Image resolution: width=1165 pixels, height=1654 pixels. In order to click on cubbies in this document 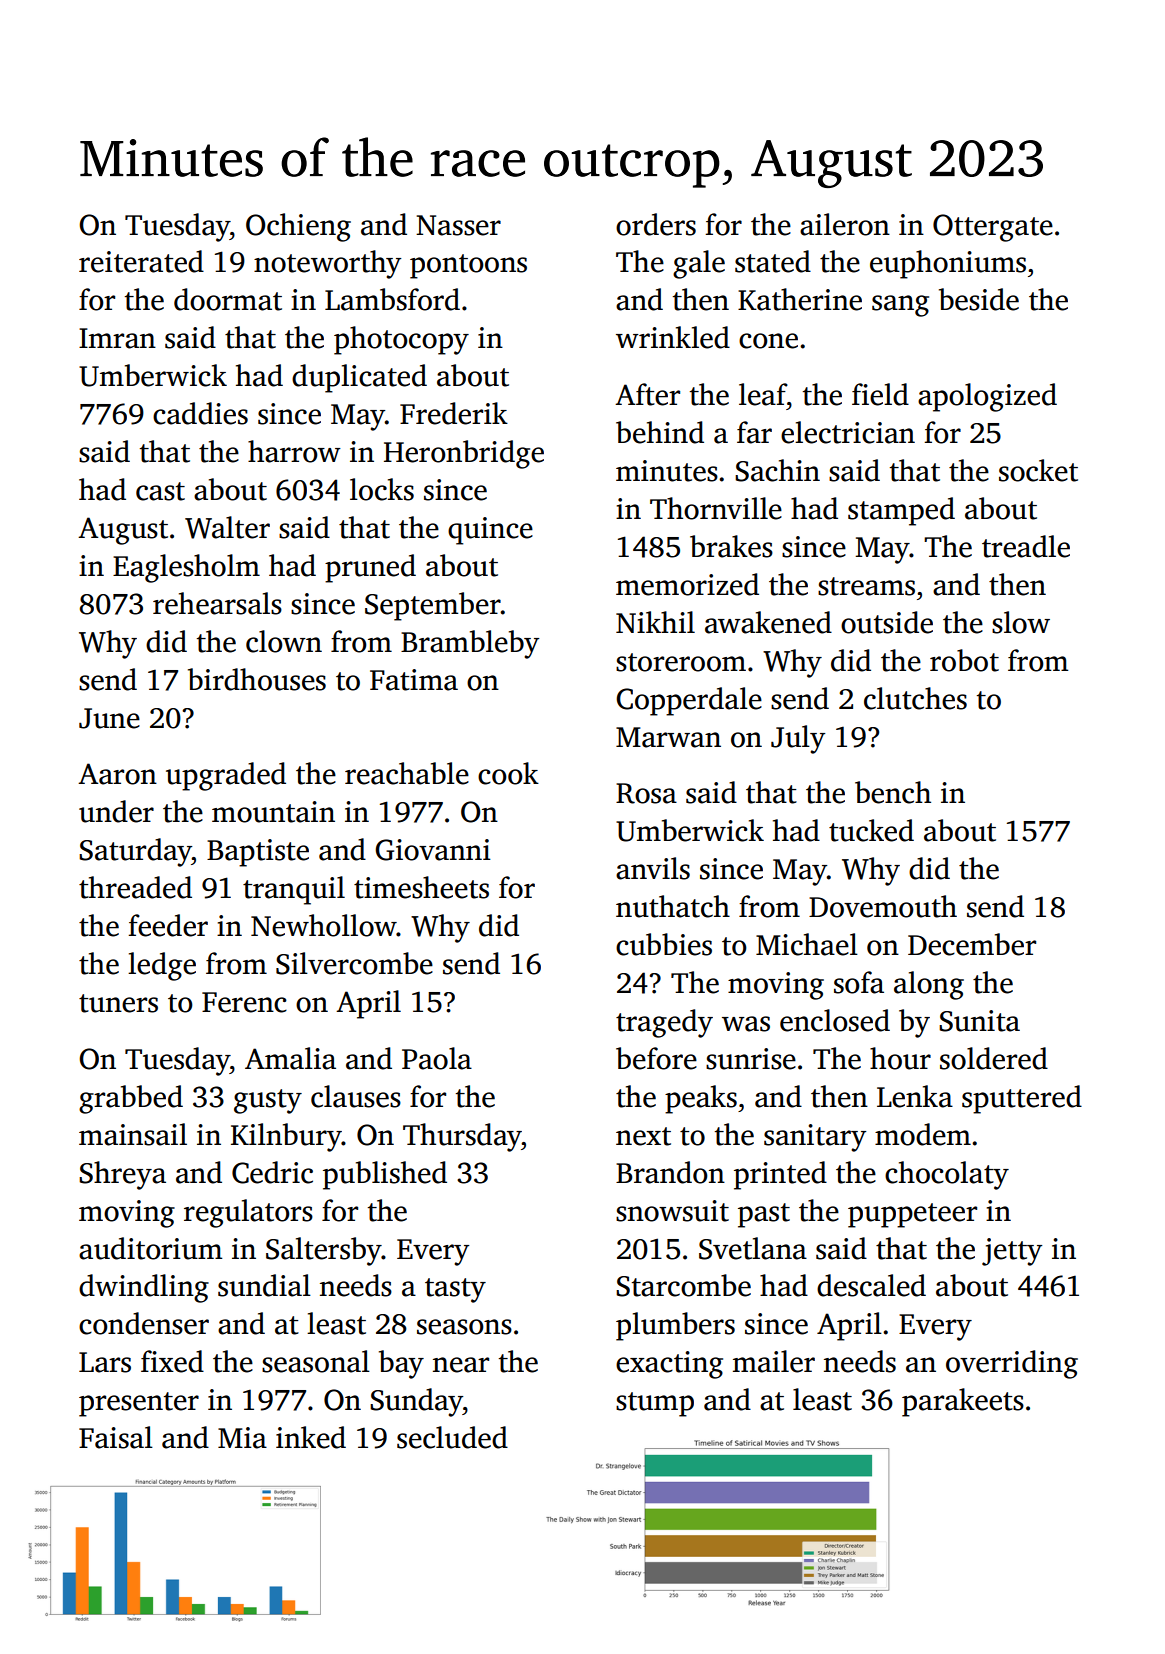, I will do `click(664, 944)`.
